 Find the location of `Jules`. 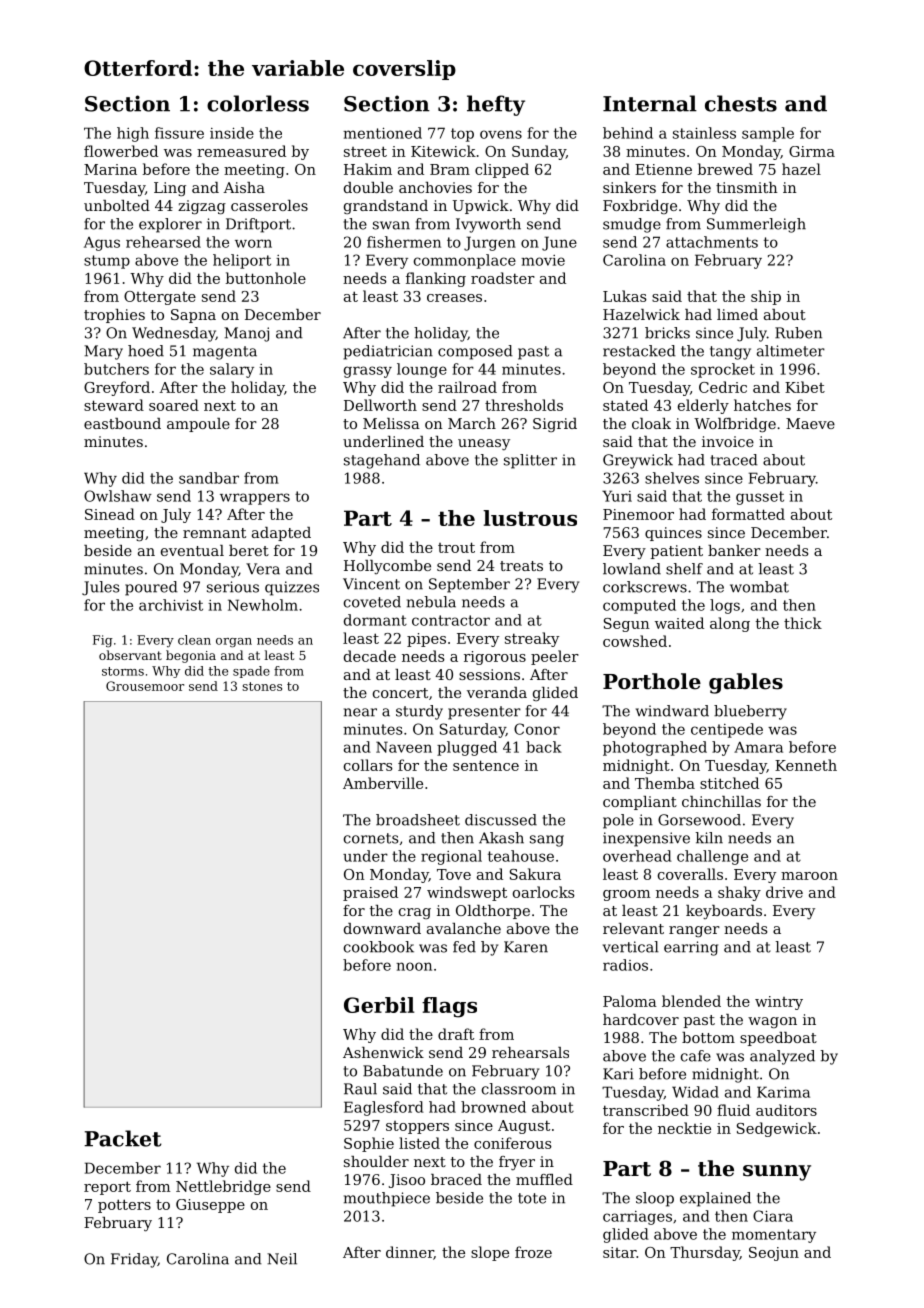

Jules is located at coordinates (100, 588).
